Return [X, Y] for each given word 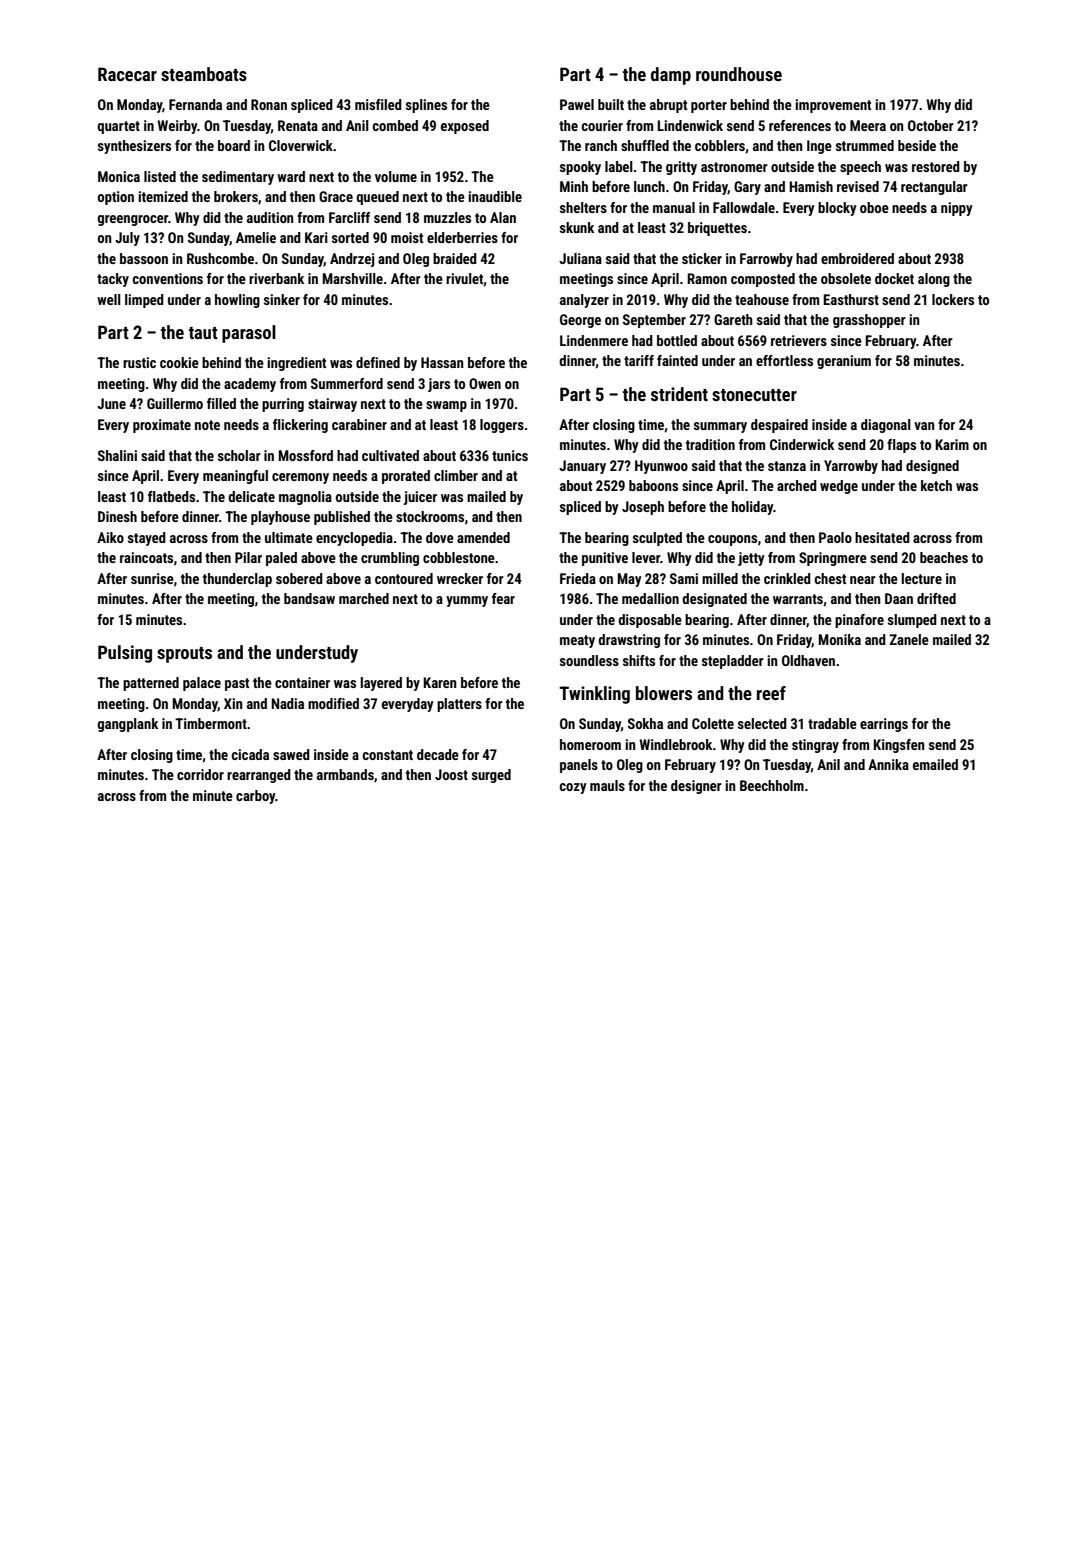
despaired [779, 426]
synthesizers [134, 147]
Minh [574, 186]
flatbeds [171, 496]
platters [459, 705]
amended [483, 537]
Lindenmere [594, 340]
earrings [884, 725]
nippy [957, 209]
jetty [751, 559]
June [111, 403]
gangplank [127, 725]
